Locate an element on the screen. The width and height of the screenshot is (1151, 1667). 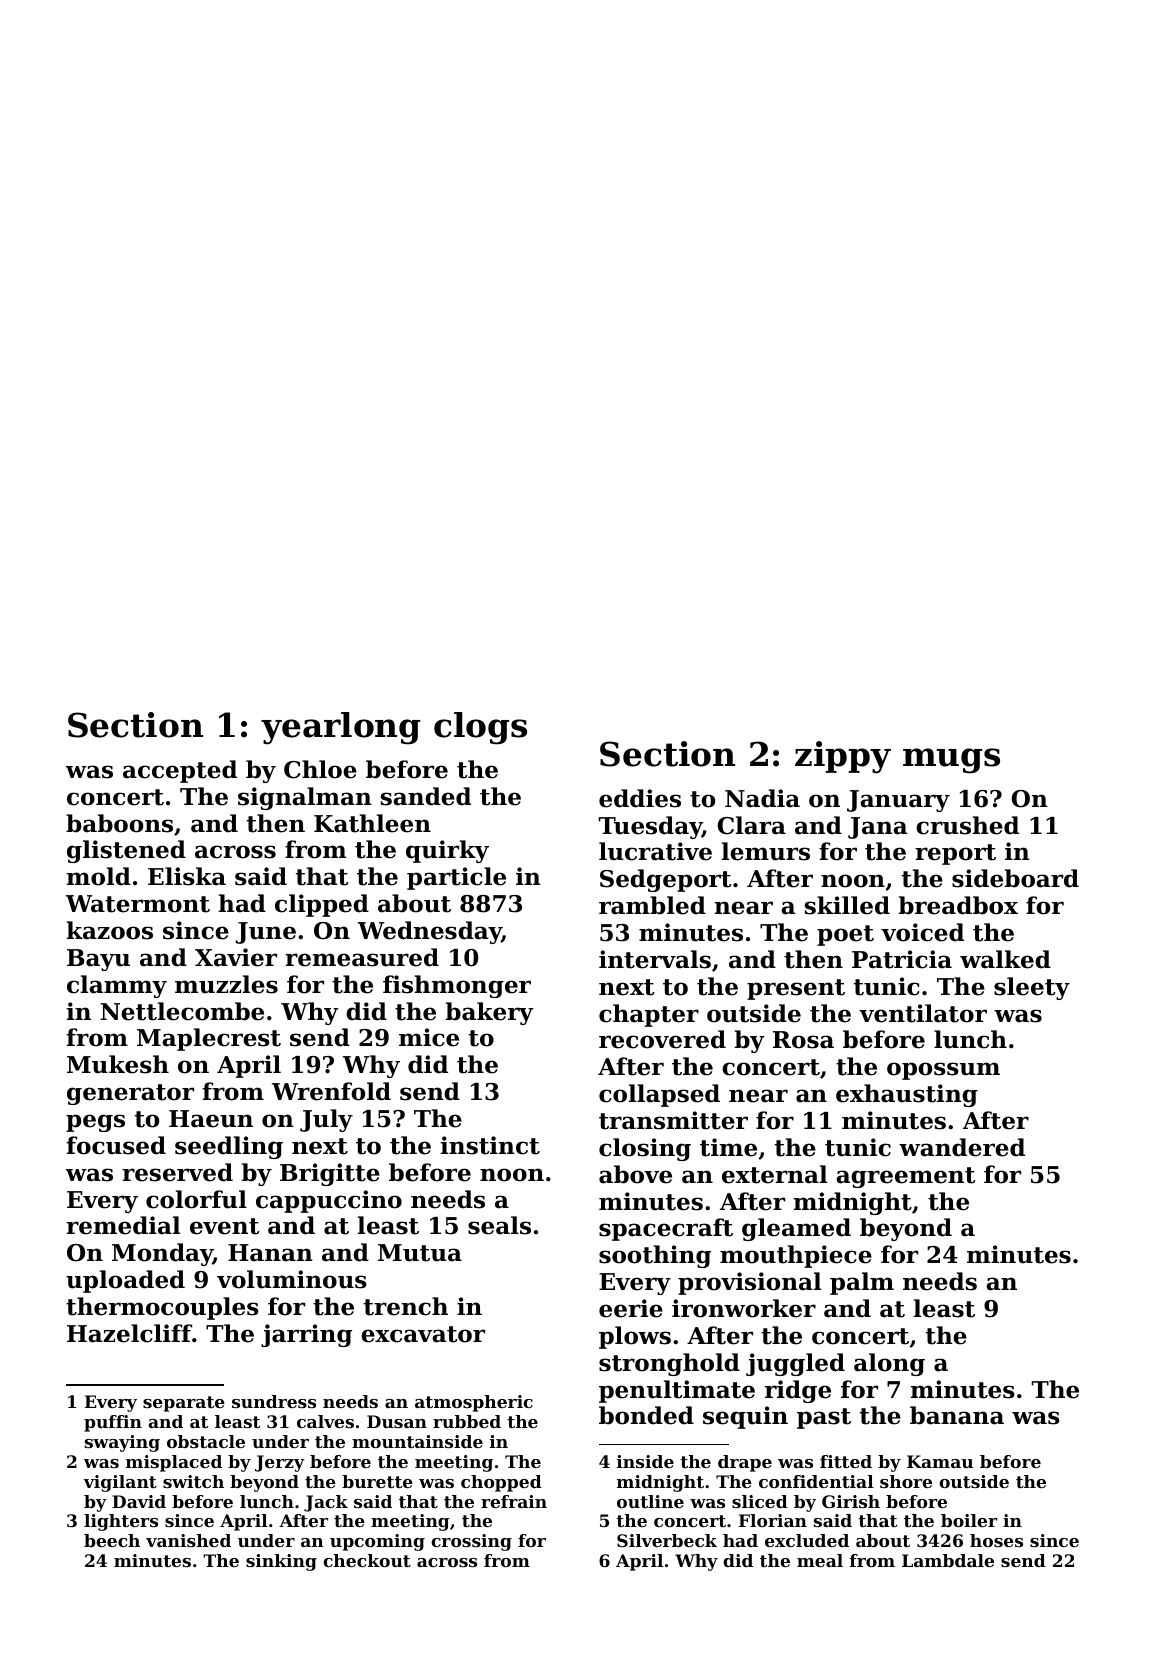
accepted is located at coordinates (180, 771).
